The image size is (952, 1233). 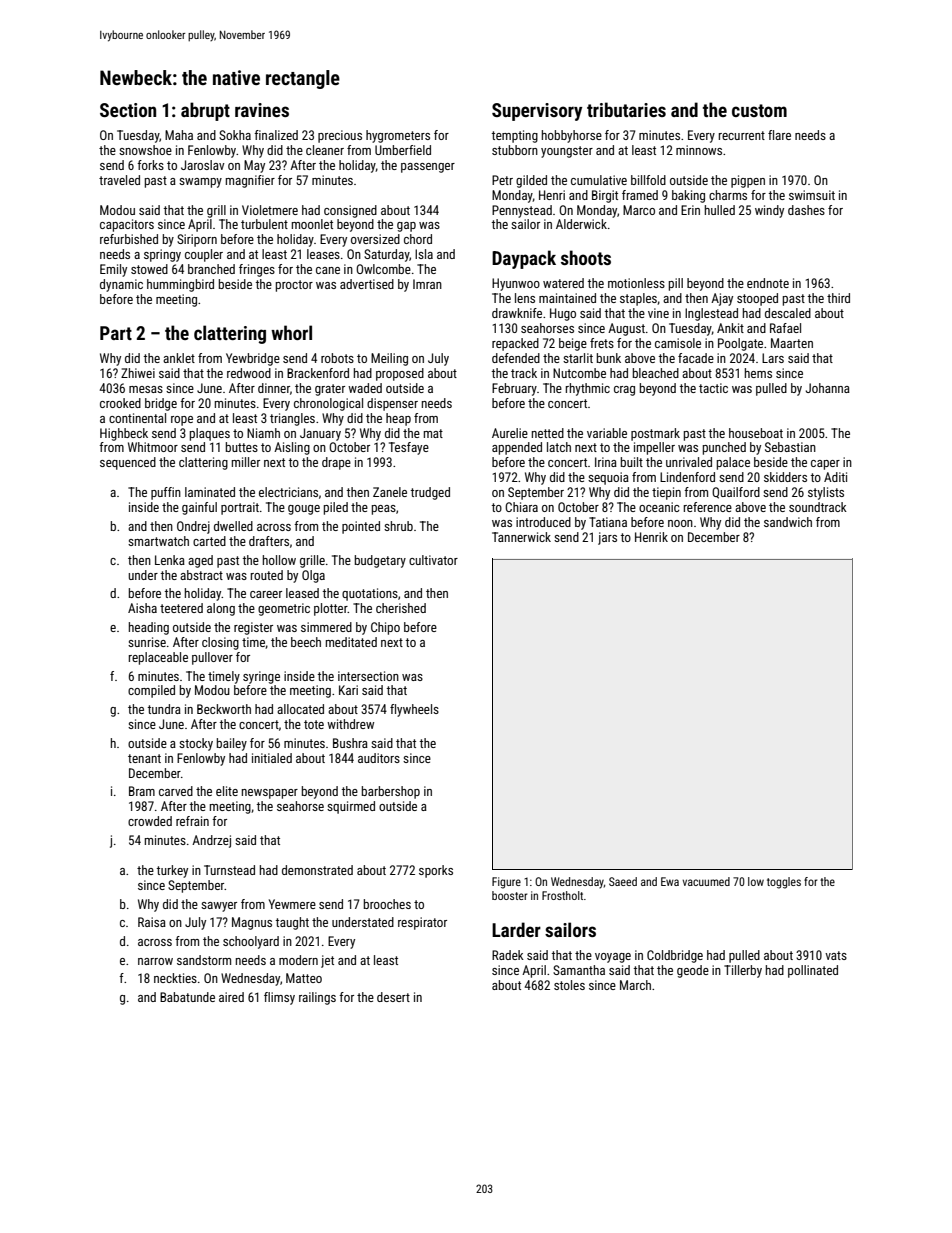 I want to click on Raisa, so click(x=152, y=922).
